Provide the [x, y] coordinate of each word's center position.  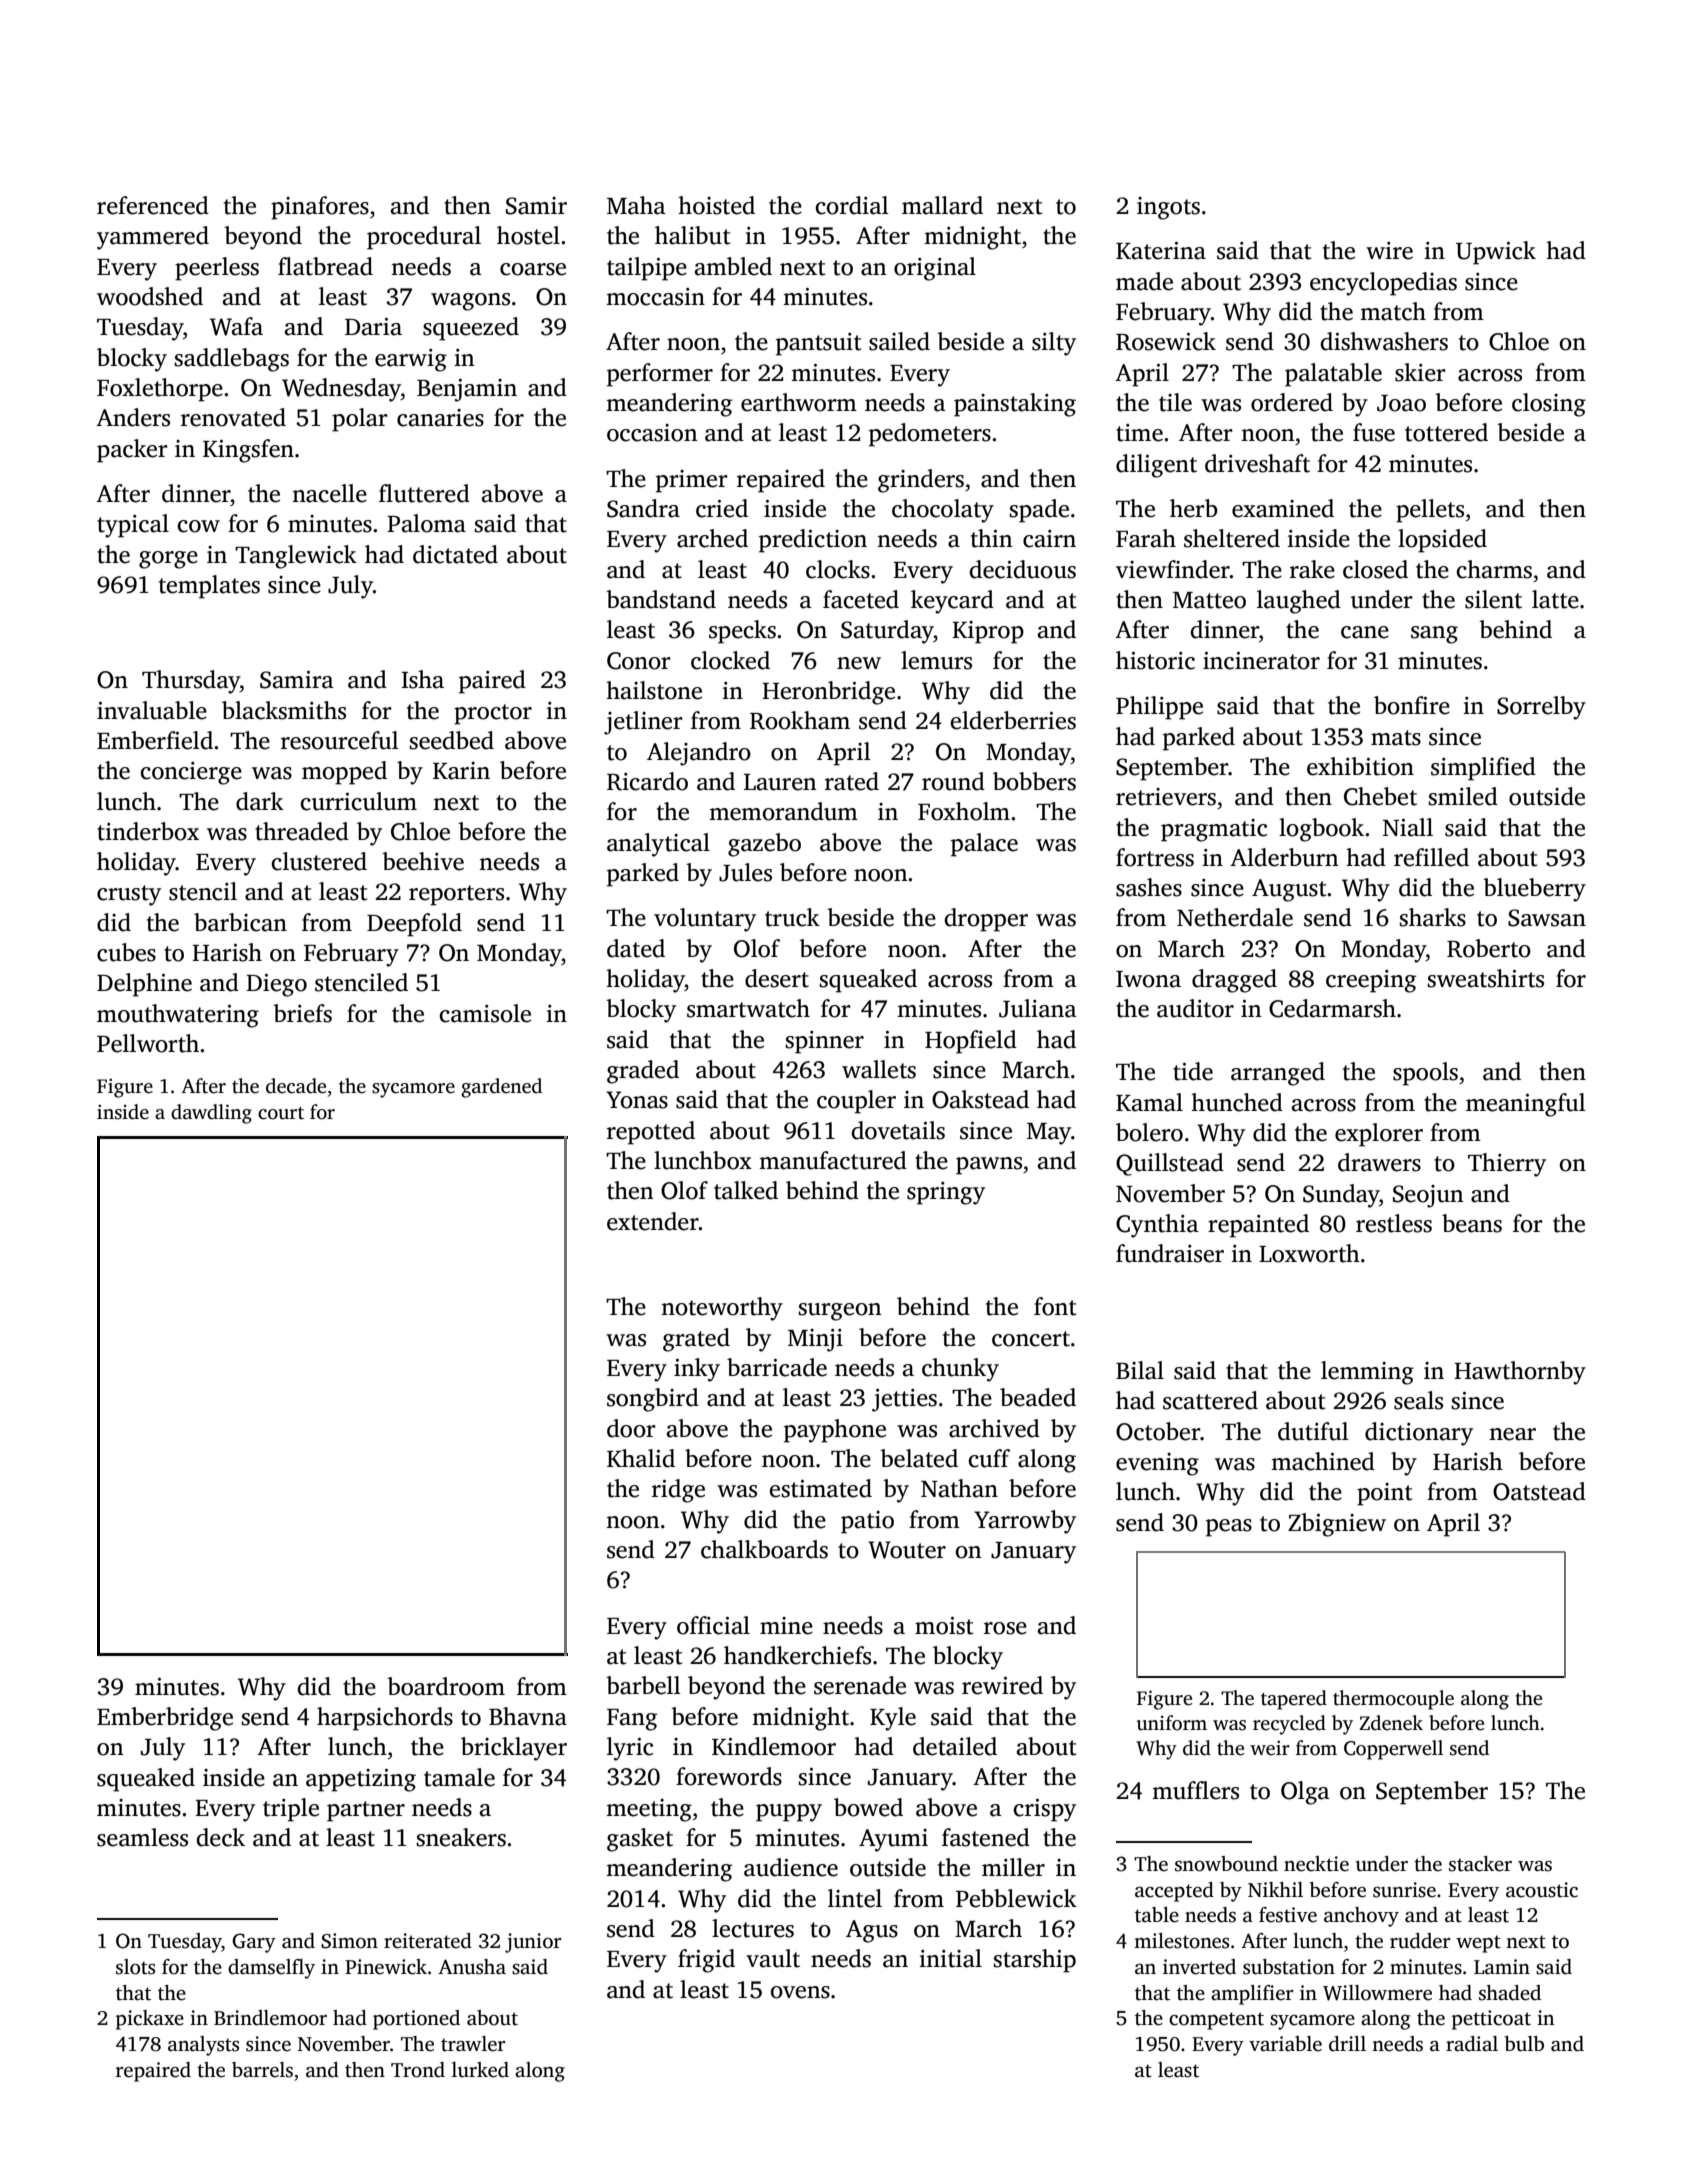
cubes [126, 952]
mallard [942, 205]
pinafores [320, 208]
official [713, 1625]
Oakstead [980, 1099]
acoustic [1542, 1890]
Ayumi [893, 1840]
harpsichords [385, 1719]
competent [1216, 2021]
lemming [1367, 1373]
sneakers [461, 1837]
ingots [1168, 208]
